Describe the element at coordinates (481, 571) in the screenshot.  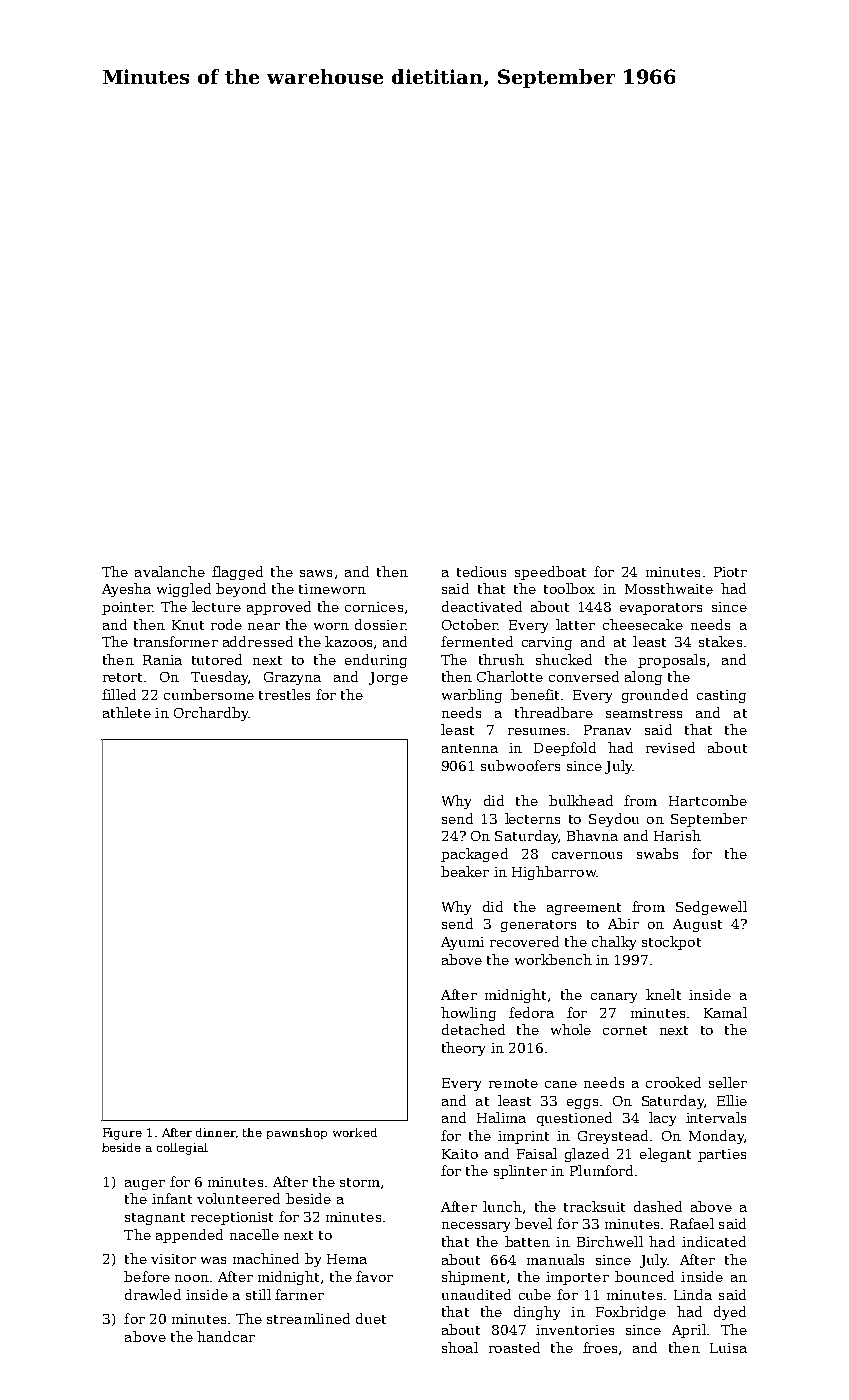
I see `tedious` at that location.
